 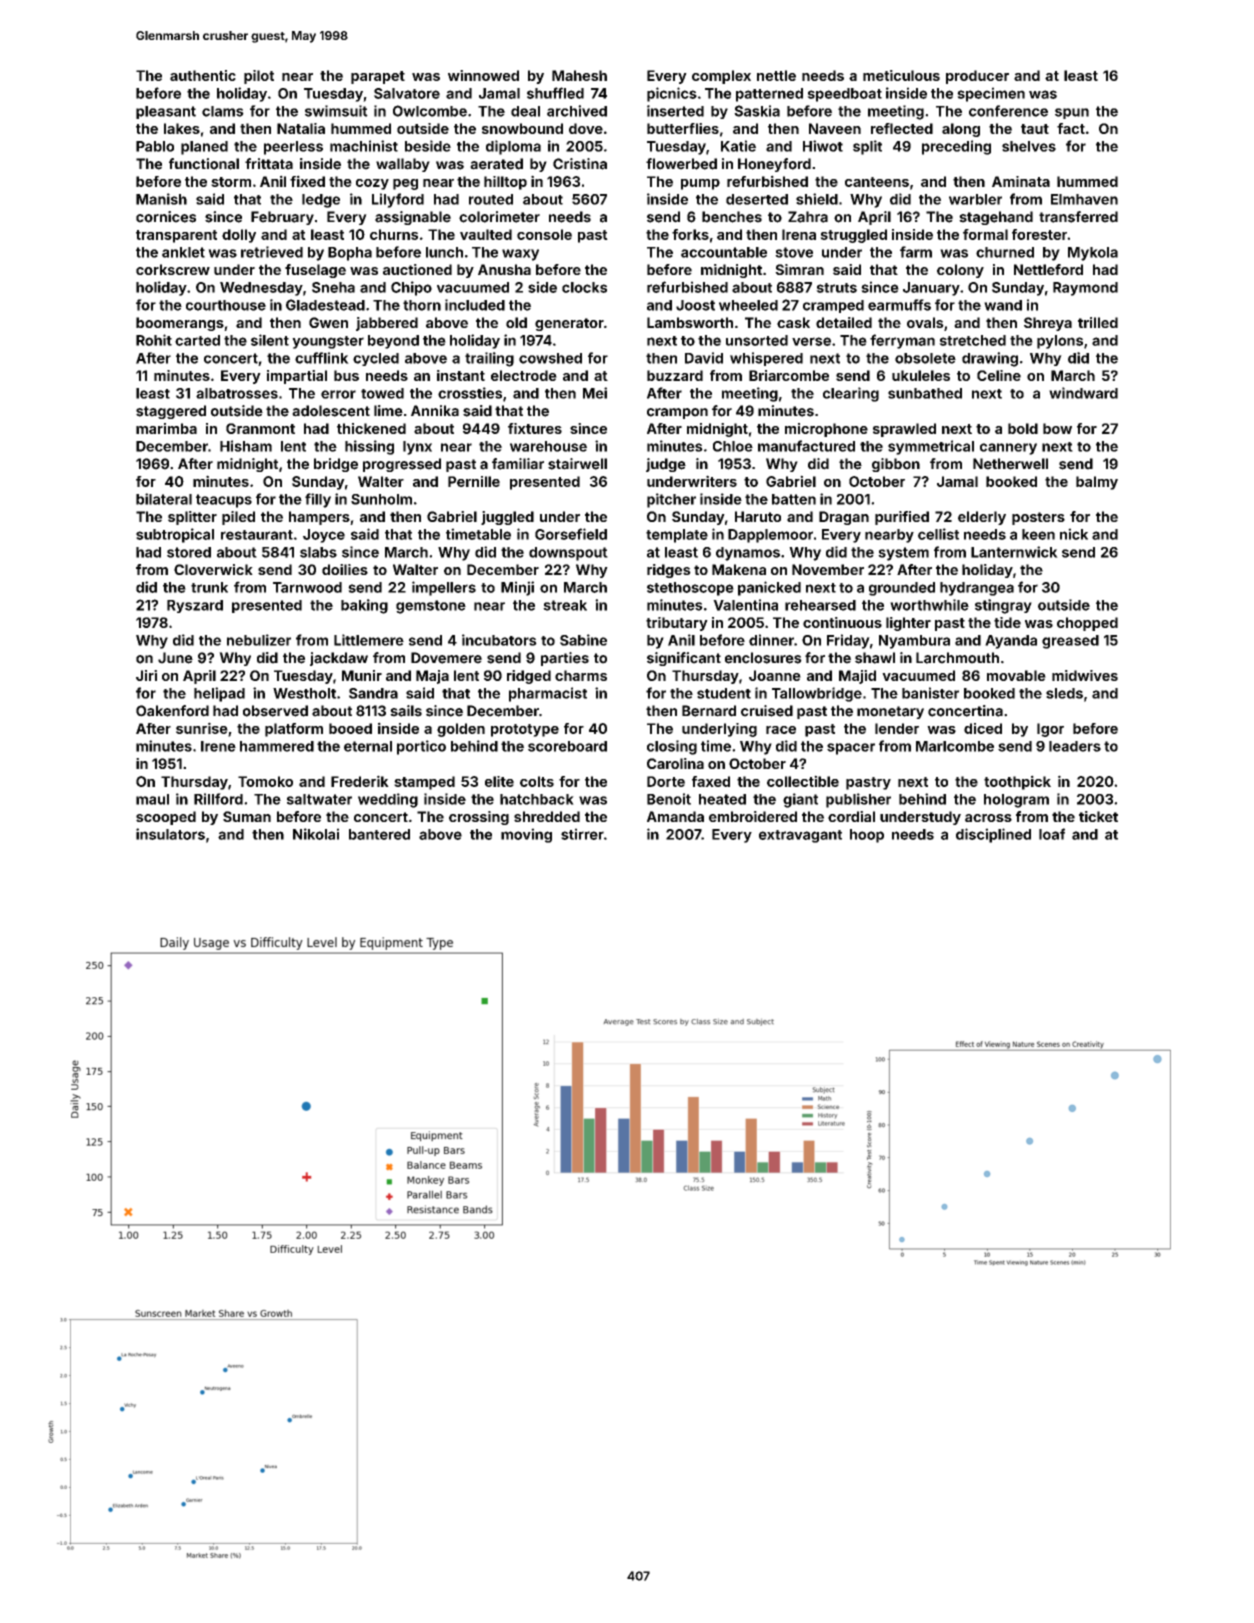 I want to click on tributary, so click(x=677, y=624).
